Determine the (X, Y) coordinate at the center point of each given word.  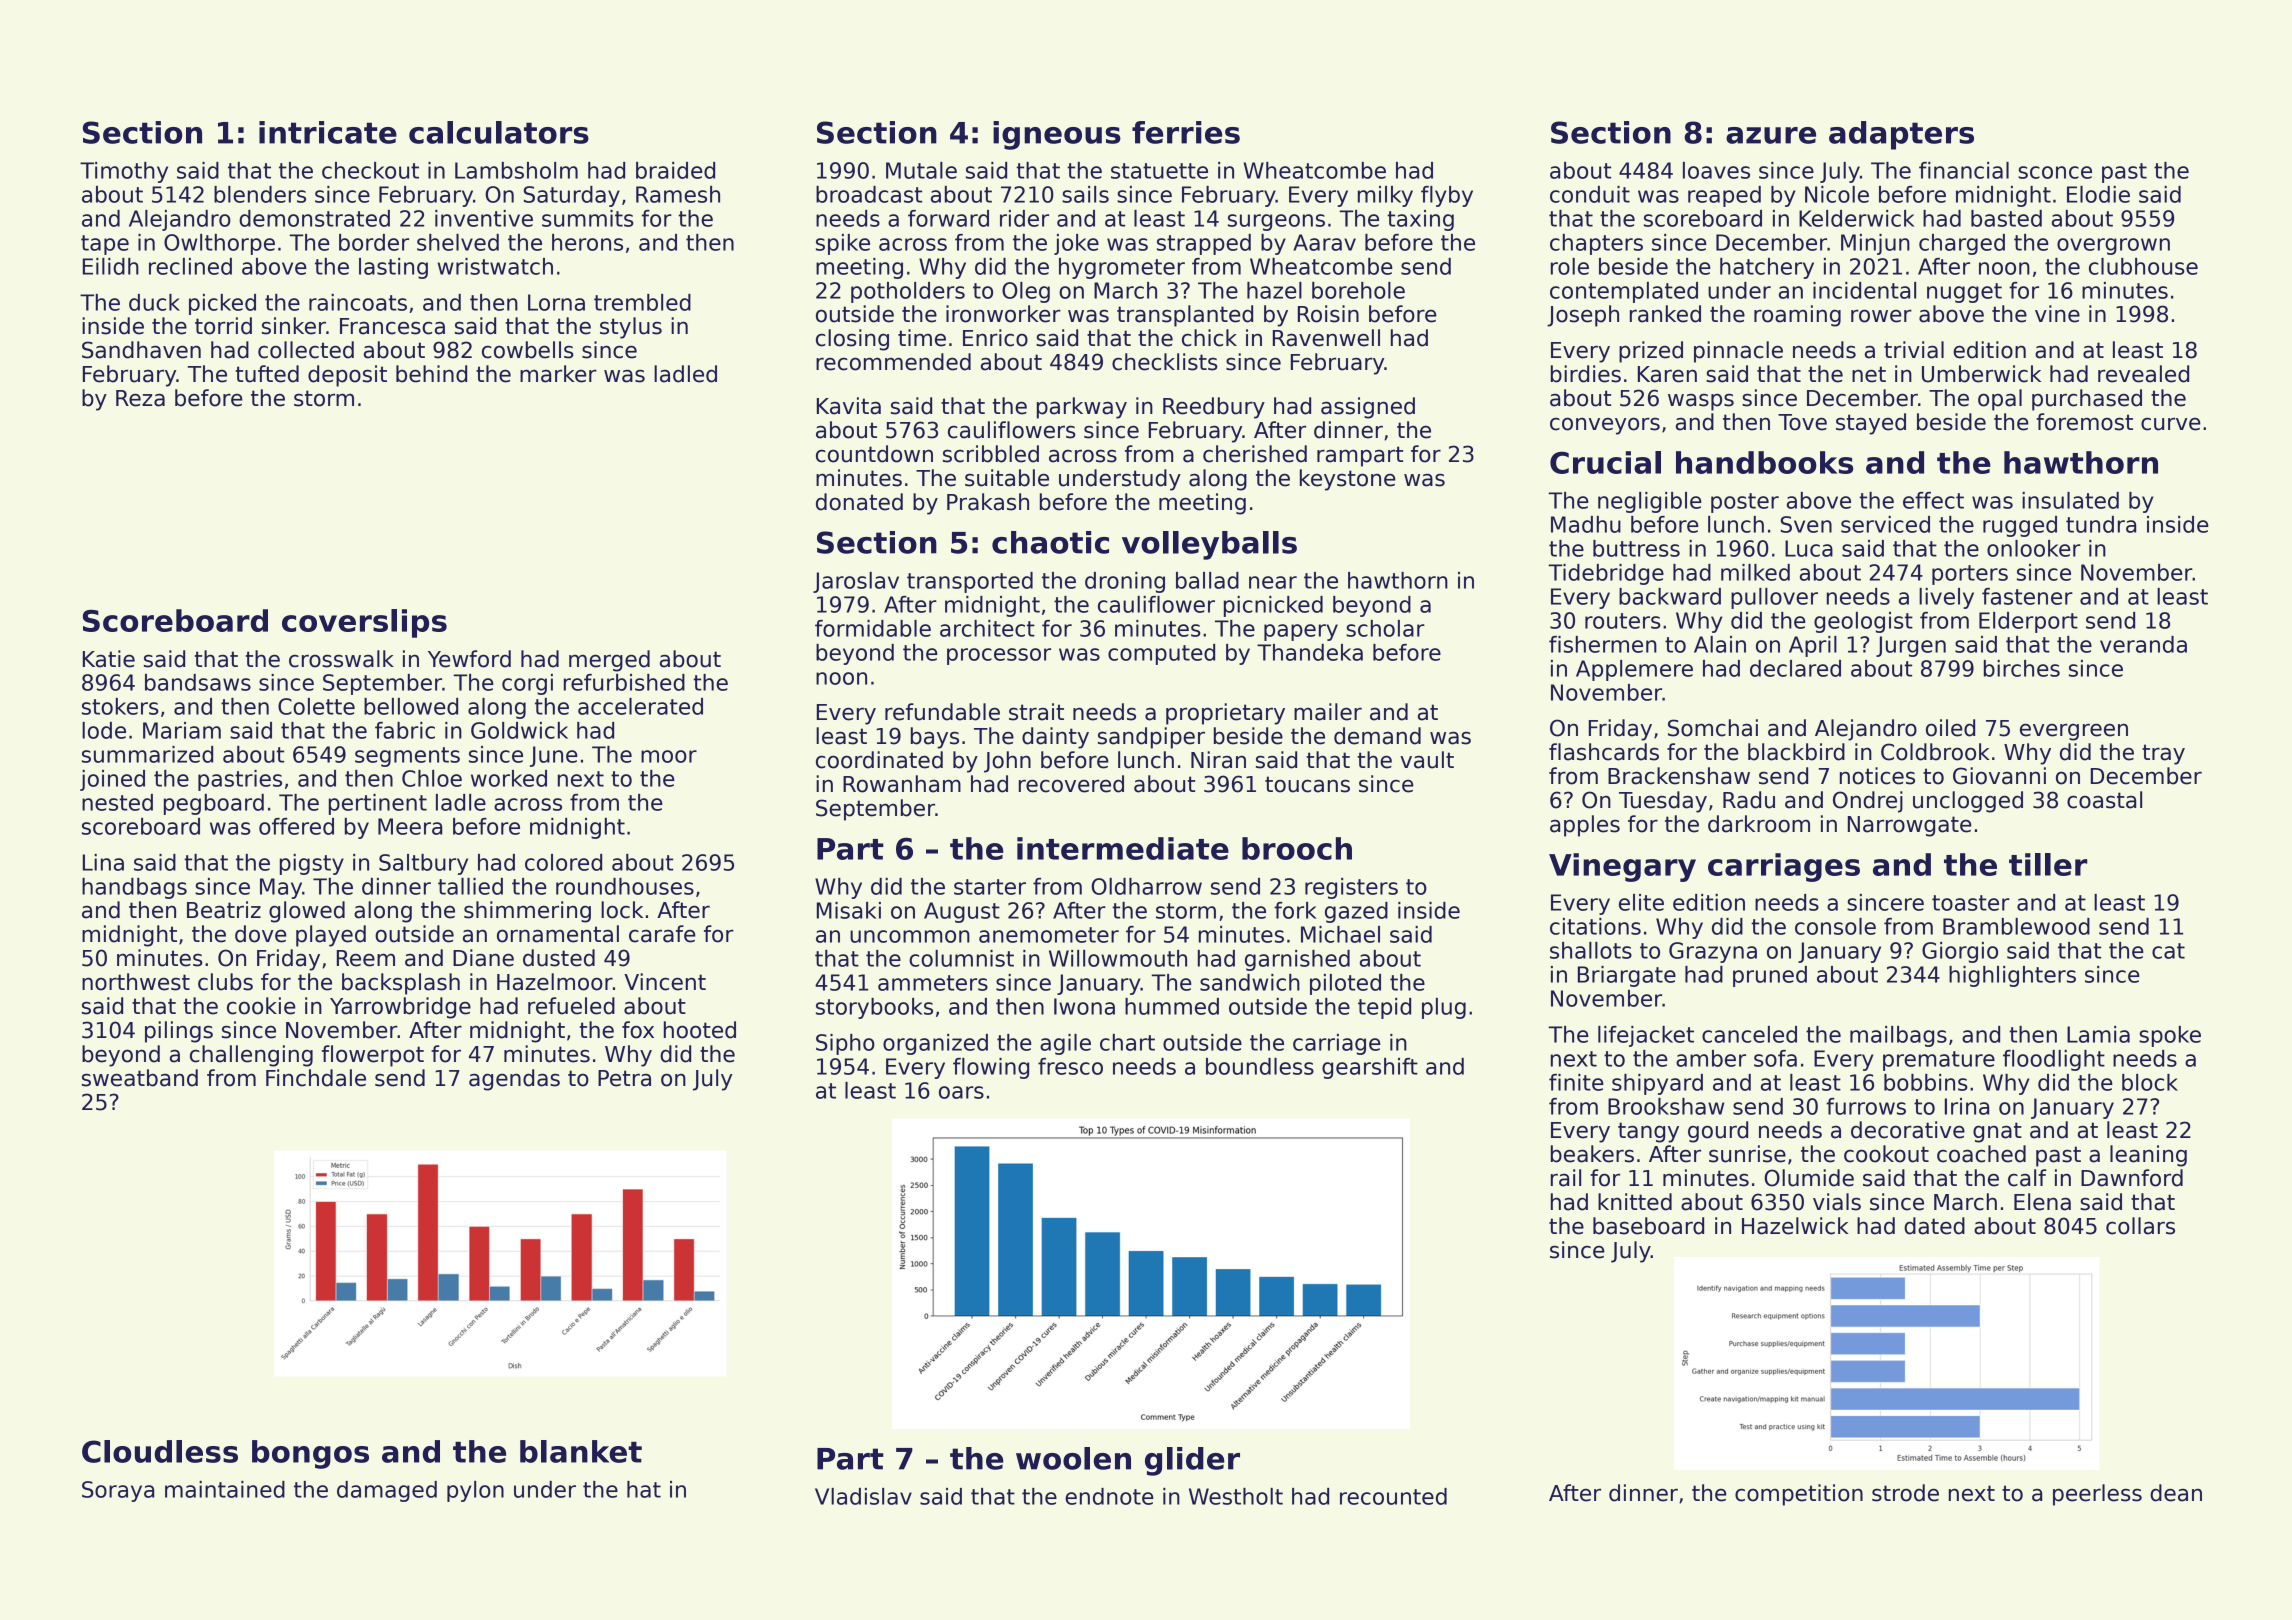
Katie (109, 659)
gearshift (1370, 1068)
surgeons (1276, 222)
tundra (2101, 524)
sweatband (140, 1078)
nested (117, 802)
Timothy (124, 172)
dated (1934, 1226)
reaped (1724, 196)
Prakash (988, 502)
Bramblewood (2016, 926)
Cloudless (160, 1451)
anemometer (1049, 935)
